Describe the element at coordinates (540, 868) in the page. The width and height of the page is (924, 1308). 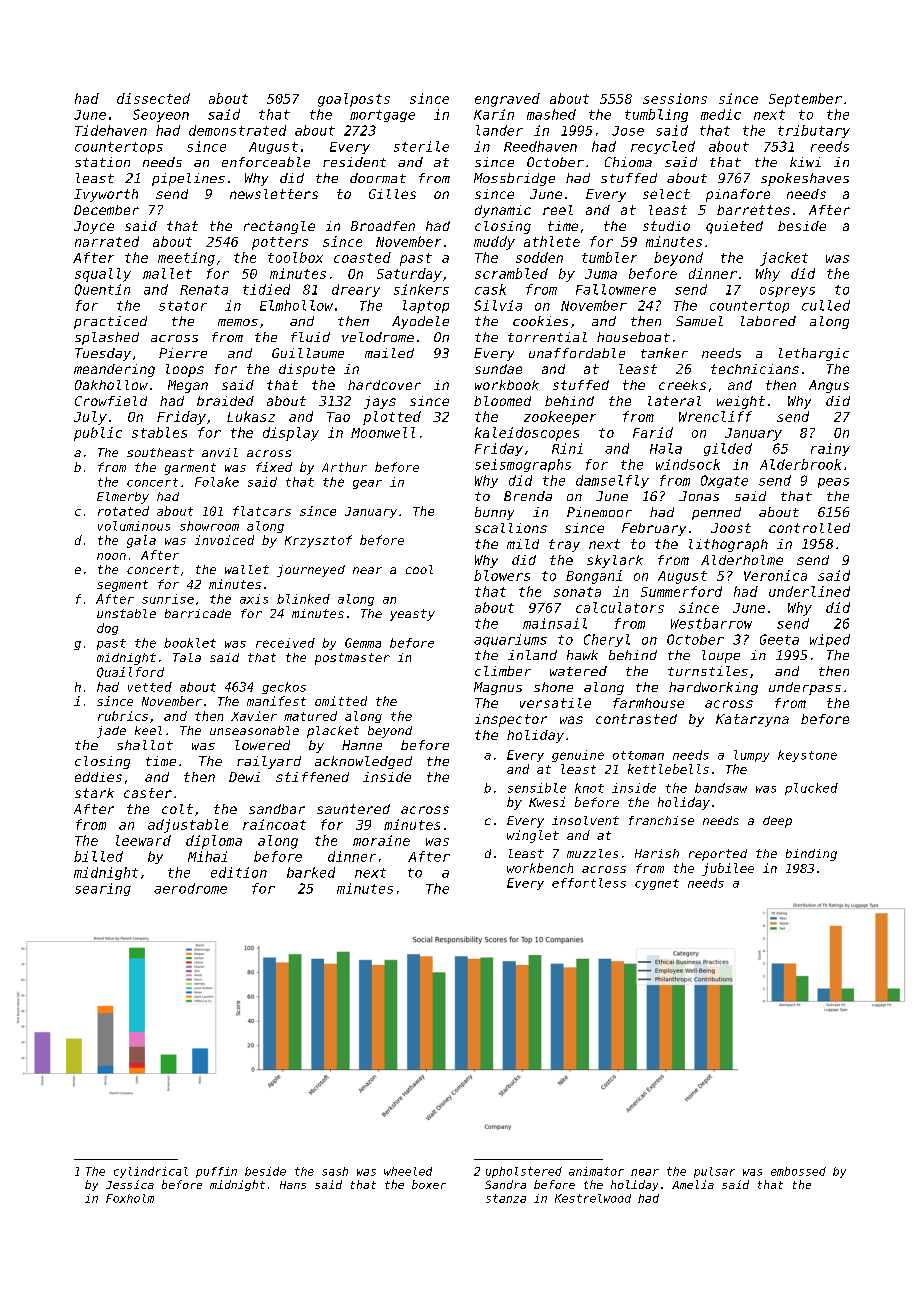
I see `workbench` at that location.
